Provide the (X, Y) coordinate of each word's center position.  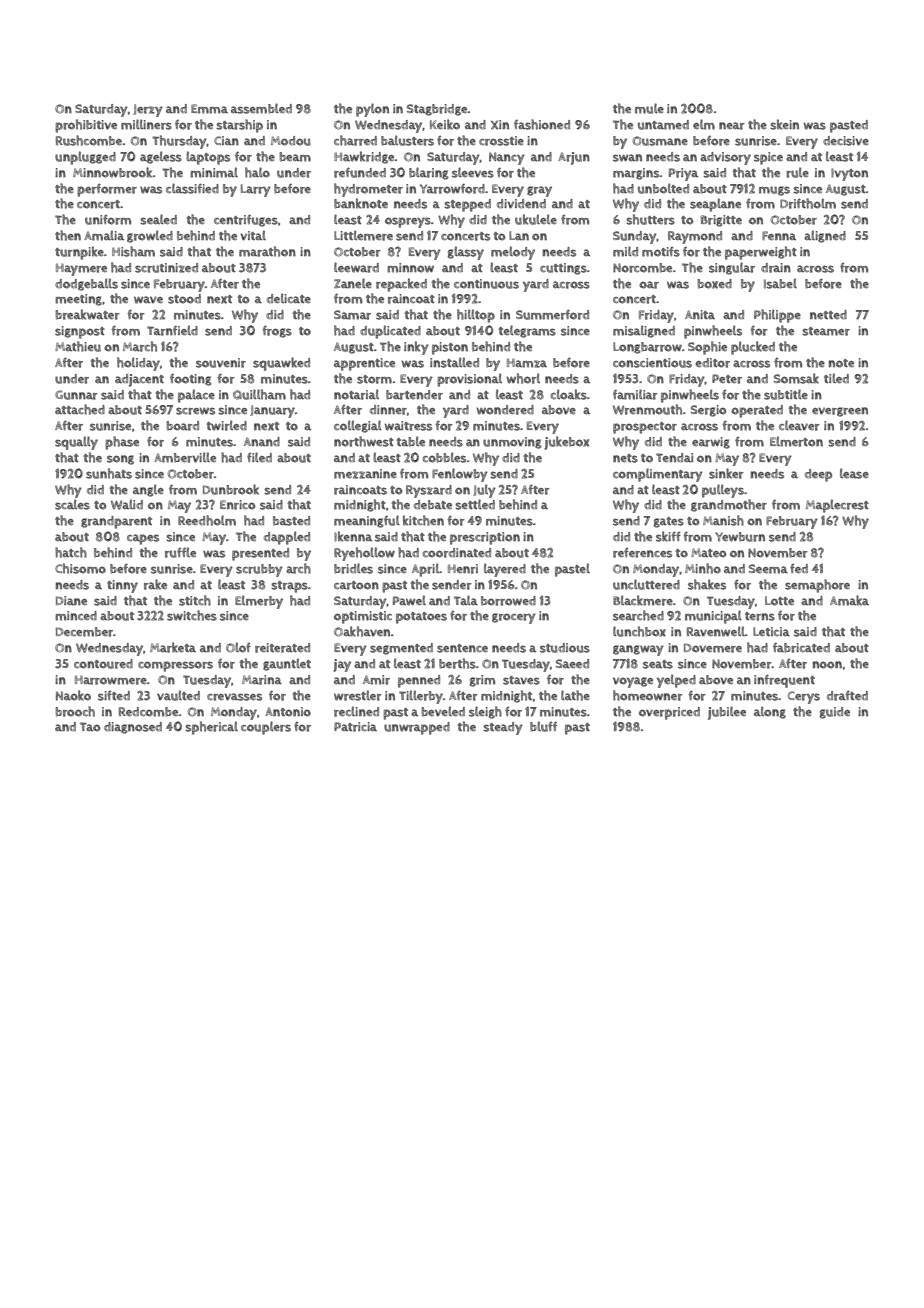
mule (649, 108)
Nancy (507, 158)
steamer (826, 331)
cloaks (569, 394)
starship (239, 126)
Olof (238, 647)
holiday (138, 364)
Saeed (572, 664)
